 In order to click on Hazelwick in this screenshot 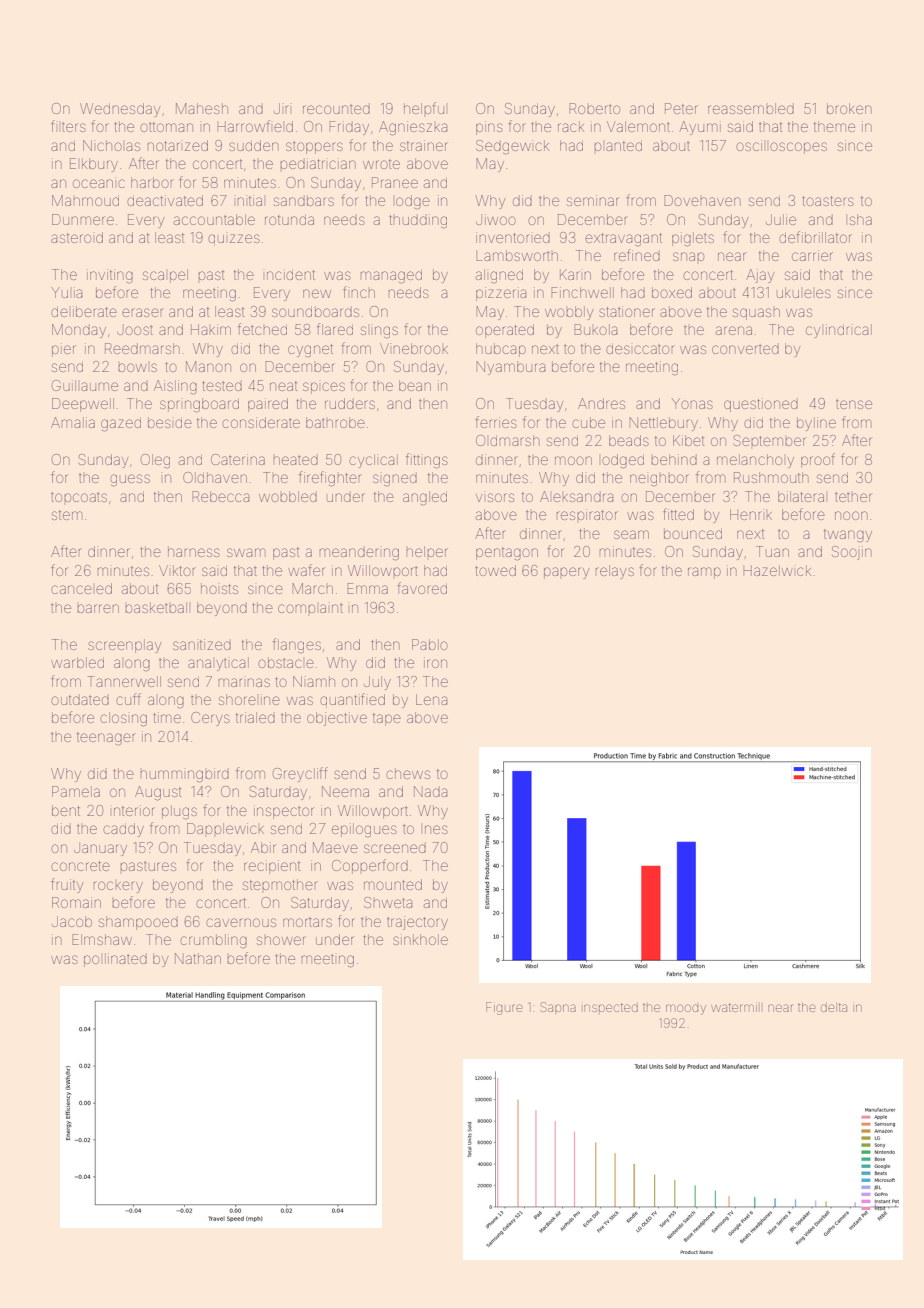, I will do `click(777, 570)`.
